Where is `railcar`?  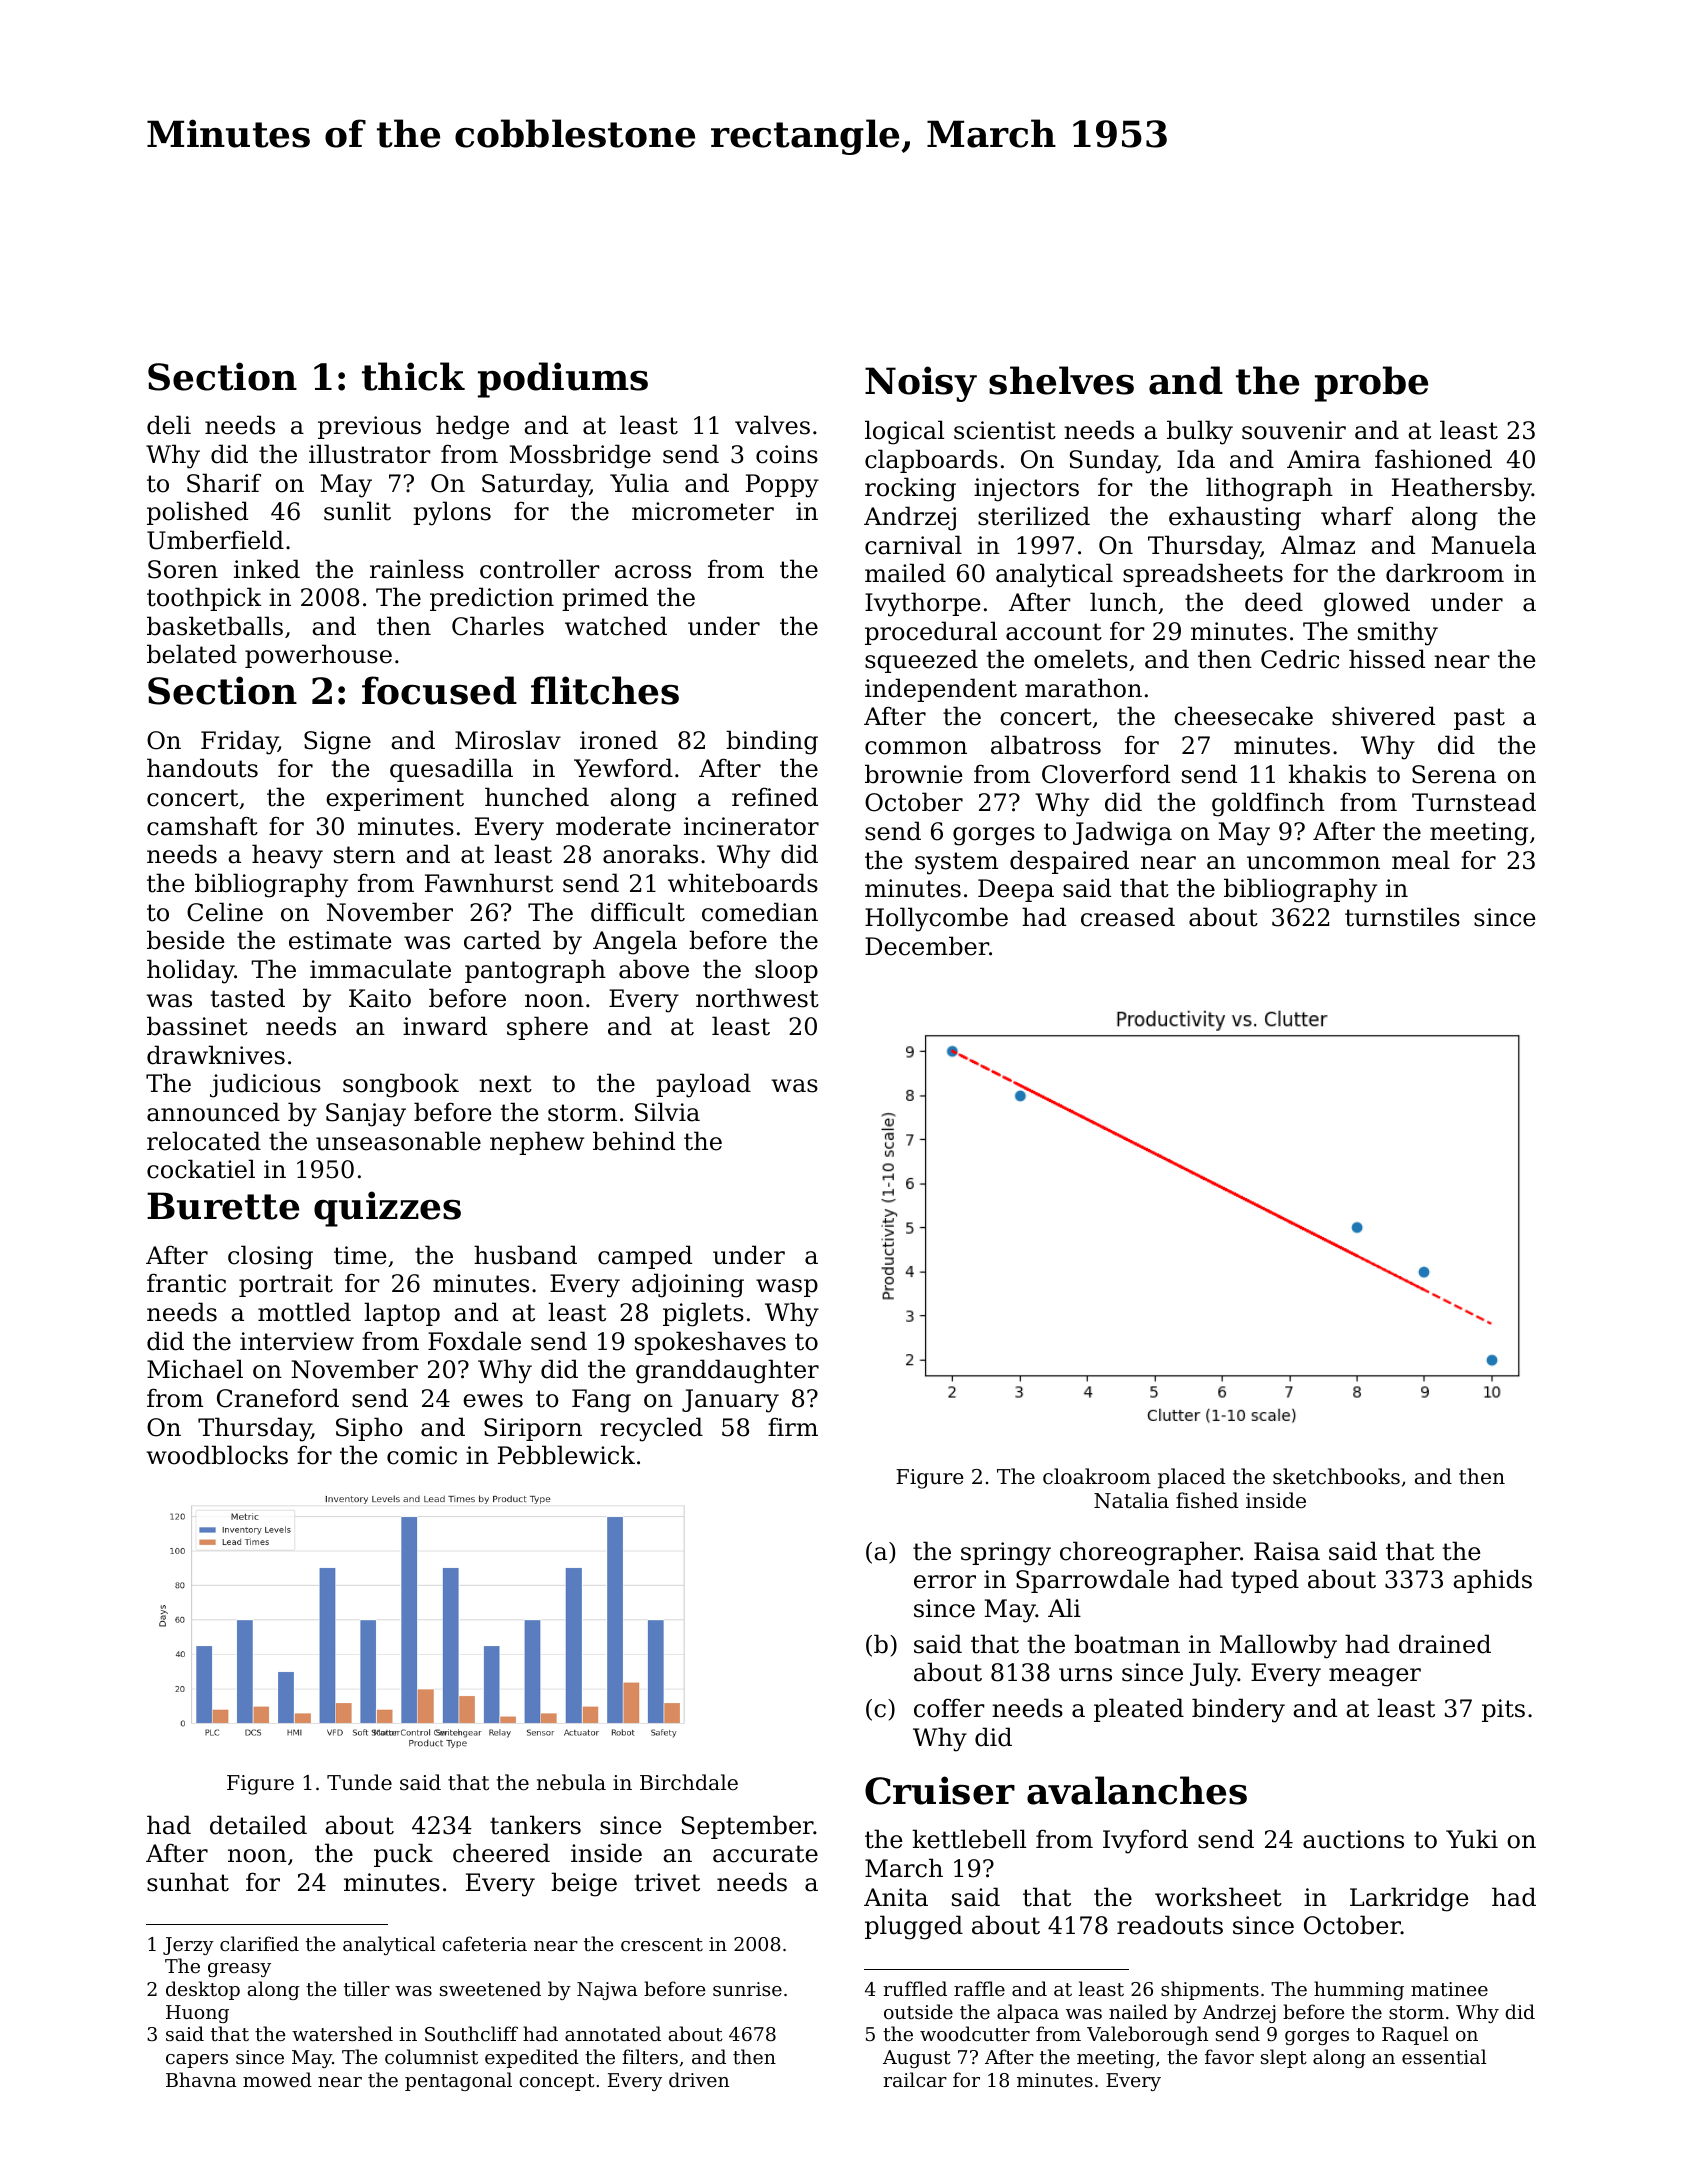 railcar is located at coordinates (915, 2079).
